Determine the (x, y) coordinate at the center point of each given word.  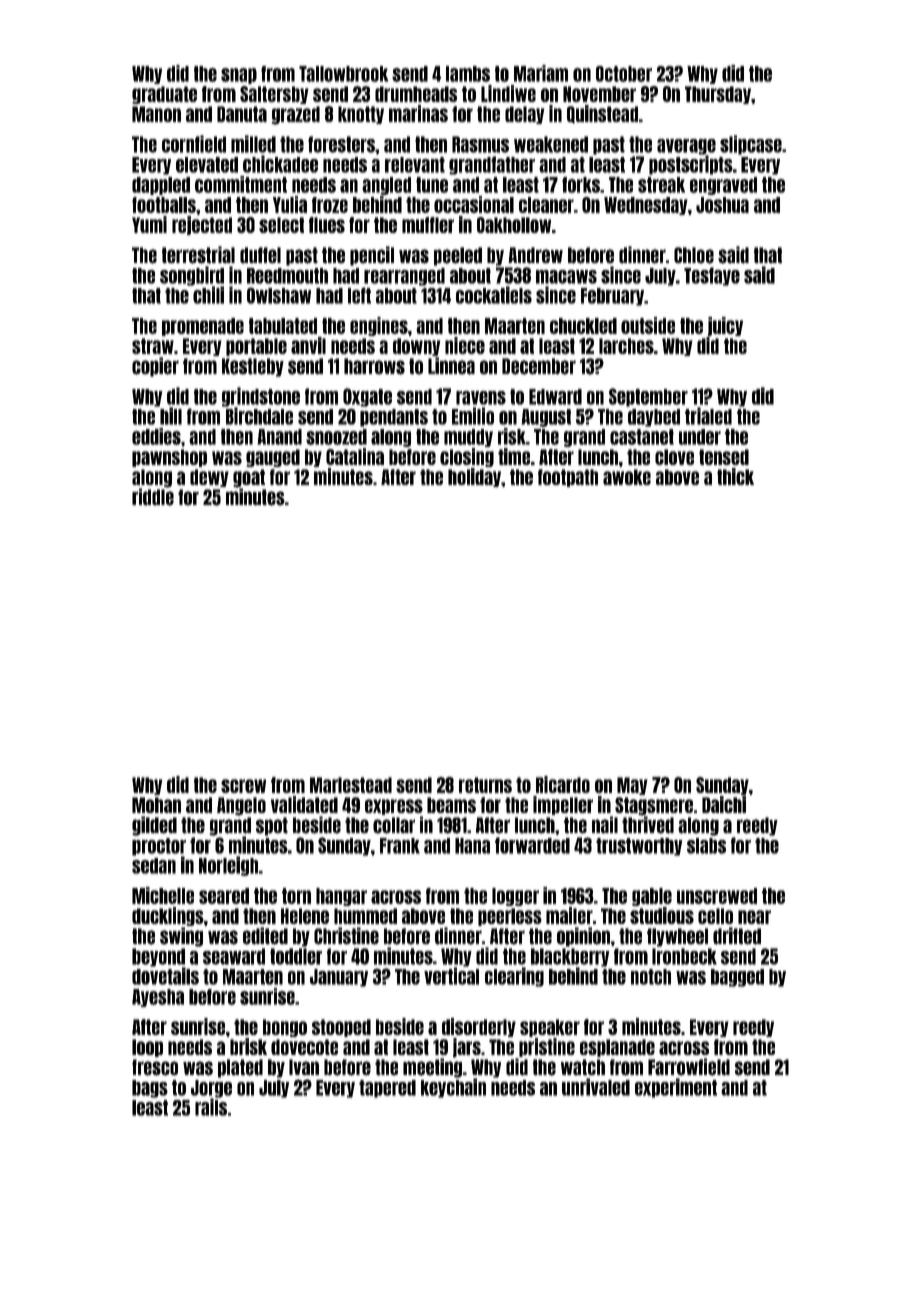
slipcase (751, 145)
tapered (387, 1089)
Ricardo (563, 784)
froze (330, 205)
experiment (676, 1088)
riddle (153, 497)
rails (211, 1107)
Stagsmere (654, 806)
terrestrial (198, 255)
